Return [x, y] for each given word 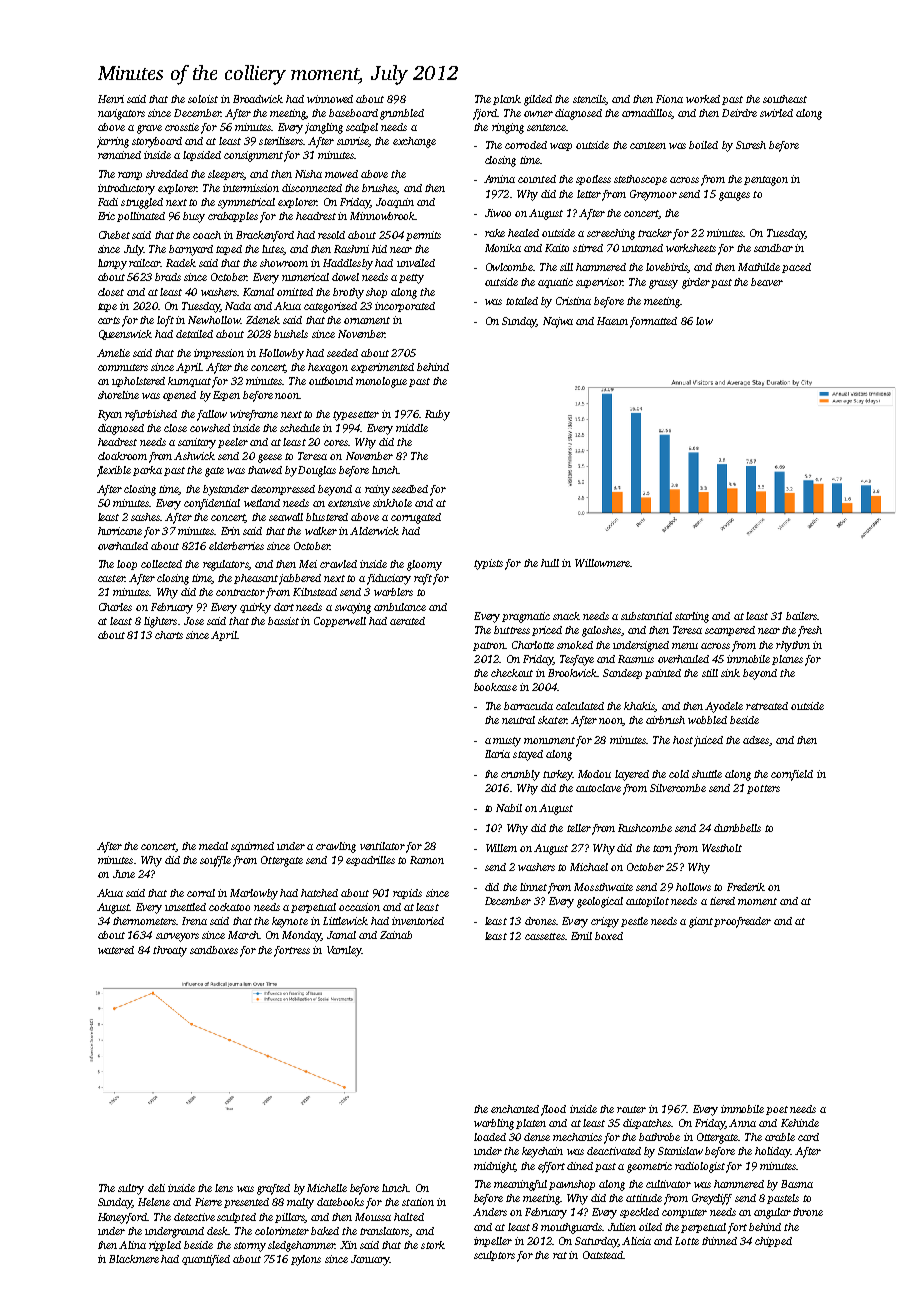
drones [540, 921]
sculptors [494, 1256]
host [683, 740]
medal [213, 846]
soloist [203, 99]
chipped [773, 1242]
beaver [767, 282]
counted [537, 179]
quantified [206, 1260]
